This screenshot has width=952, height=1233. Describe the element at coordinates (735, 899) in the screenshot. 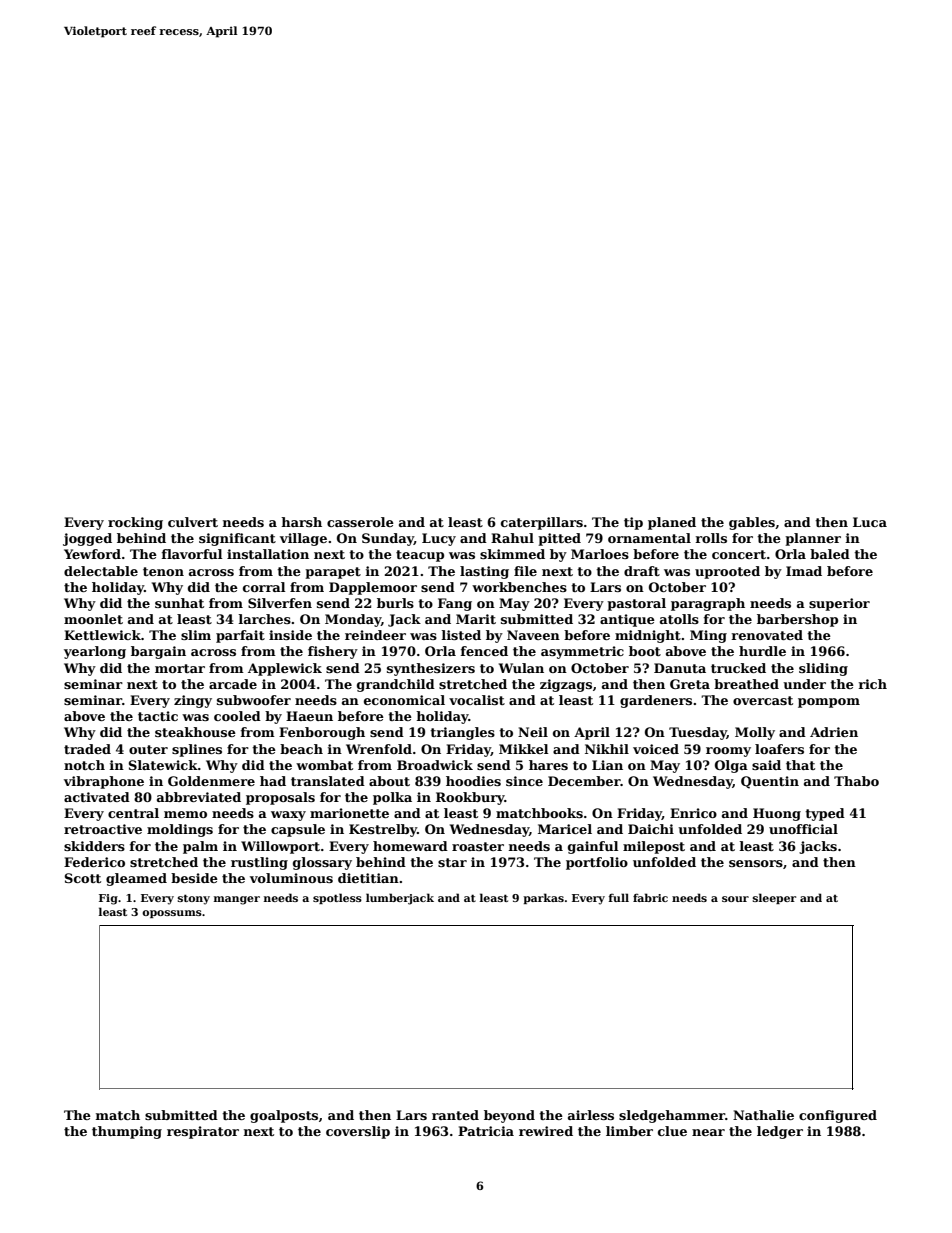

I see `sour` at that location.
